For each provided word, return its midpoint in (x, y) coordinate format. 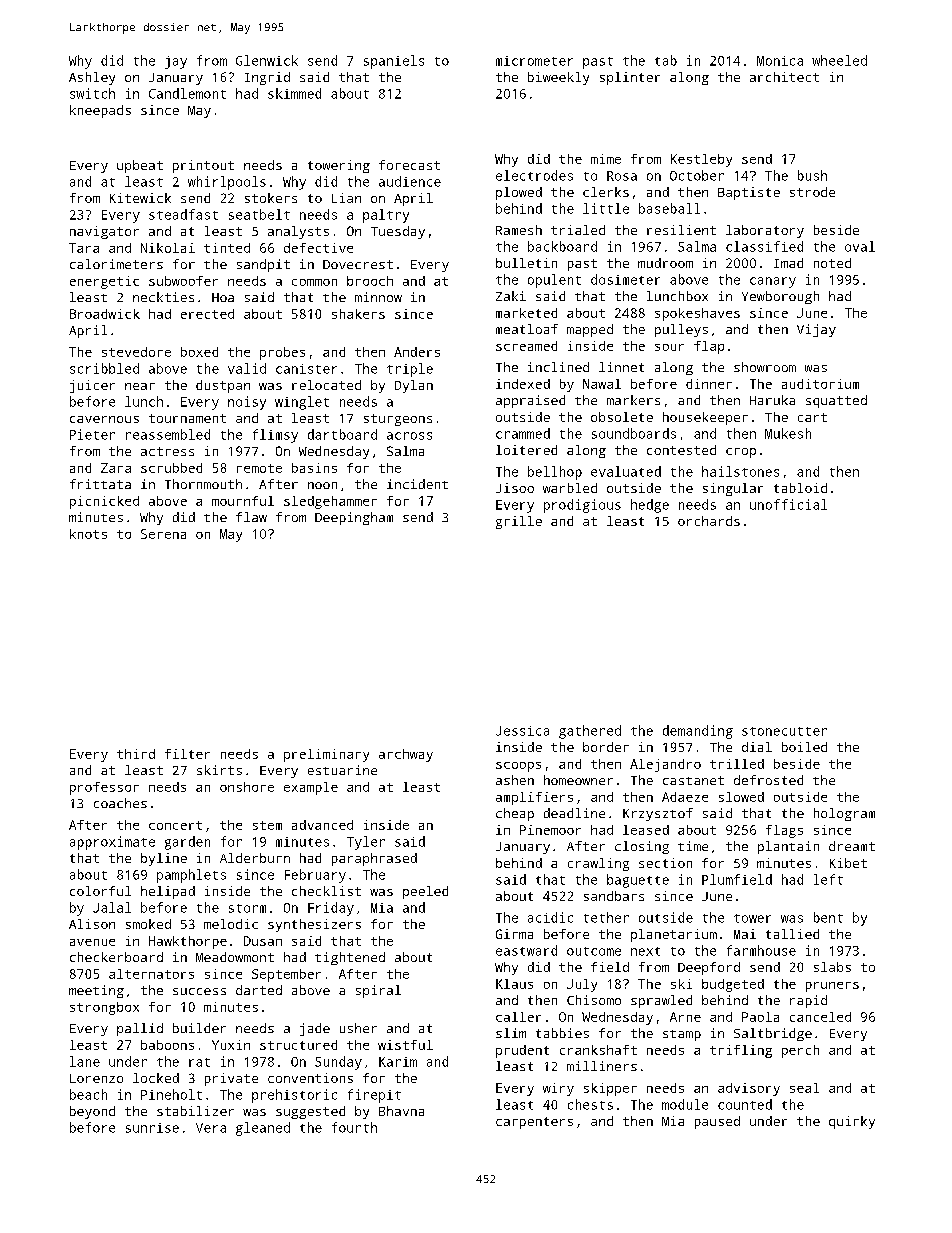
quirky (852, 1122)
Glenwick (267, 60)
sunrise (152, 1128)
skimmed (294, 93)
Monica (780, 61)
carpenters (534, 1123)
